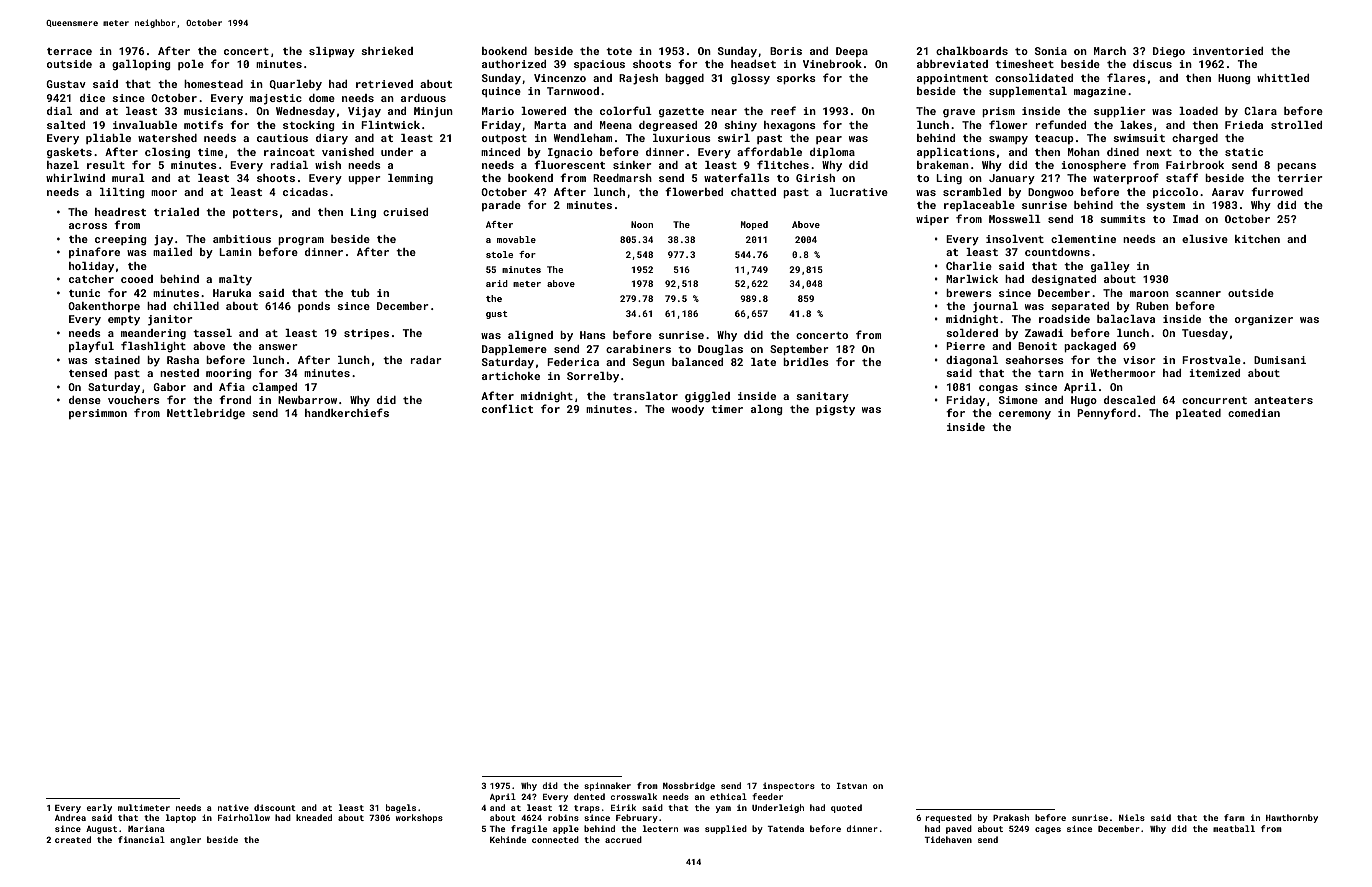 The height and width of the image is (887, 1372). What do you see at coordinates (851, 786) in the image?
I see `Istvan` at bounding box center [851, 786].
